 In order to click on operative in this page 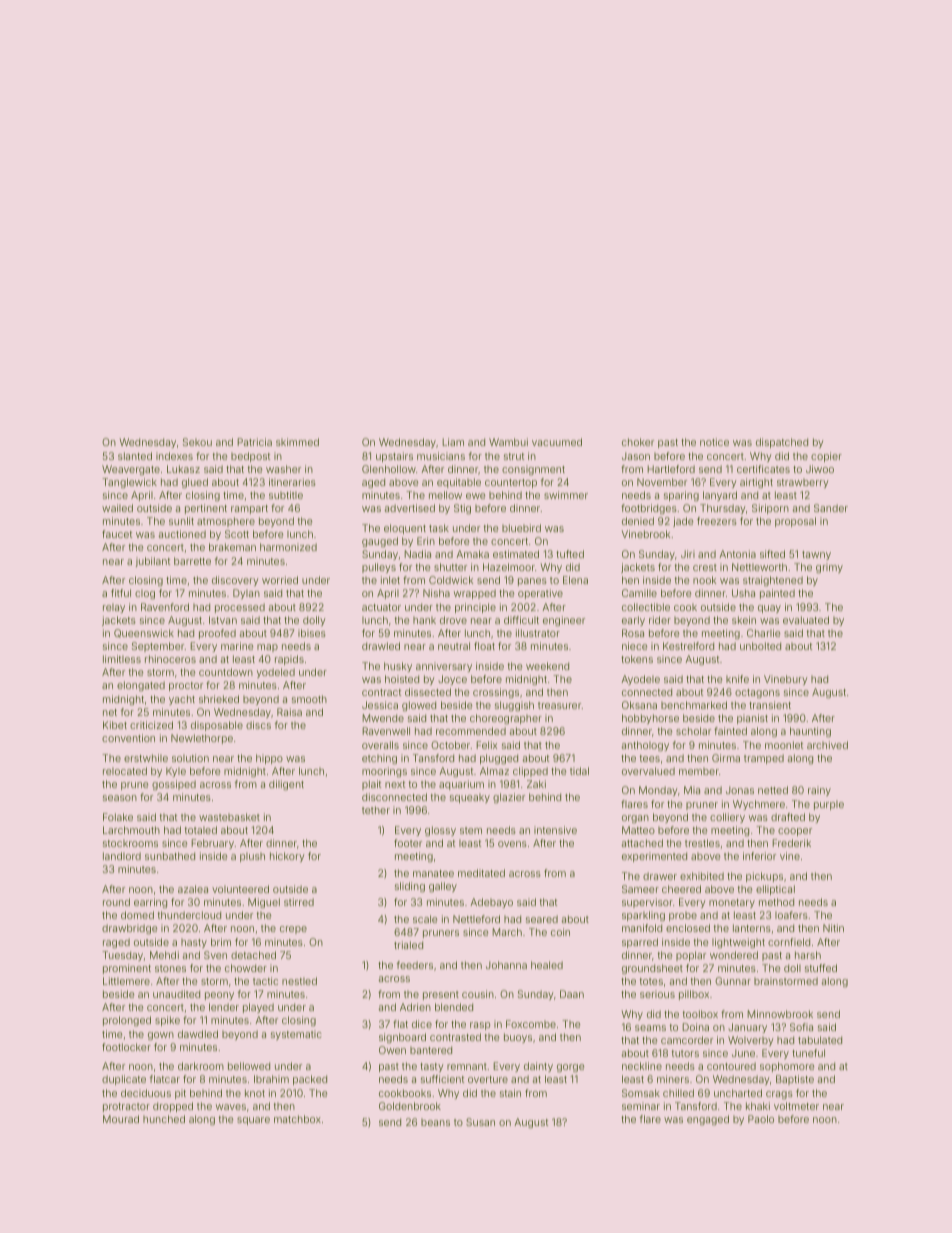, I will do `click(540, 594)`.
